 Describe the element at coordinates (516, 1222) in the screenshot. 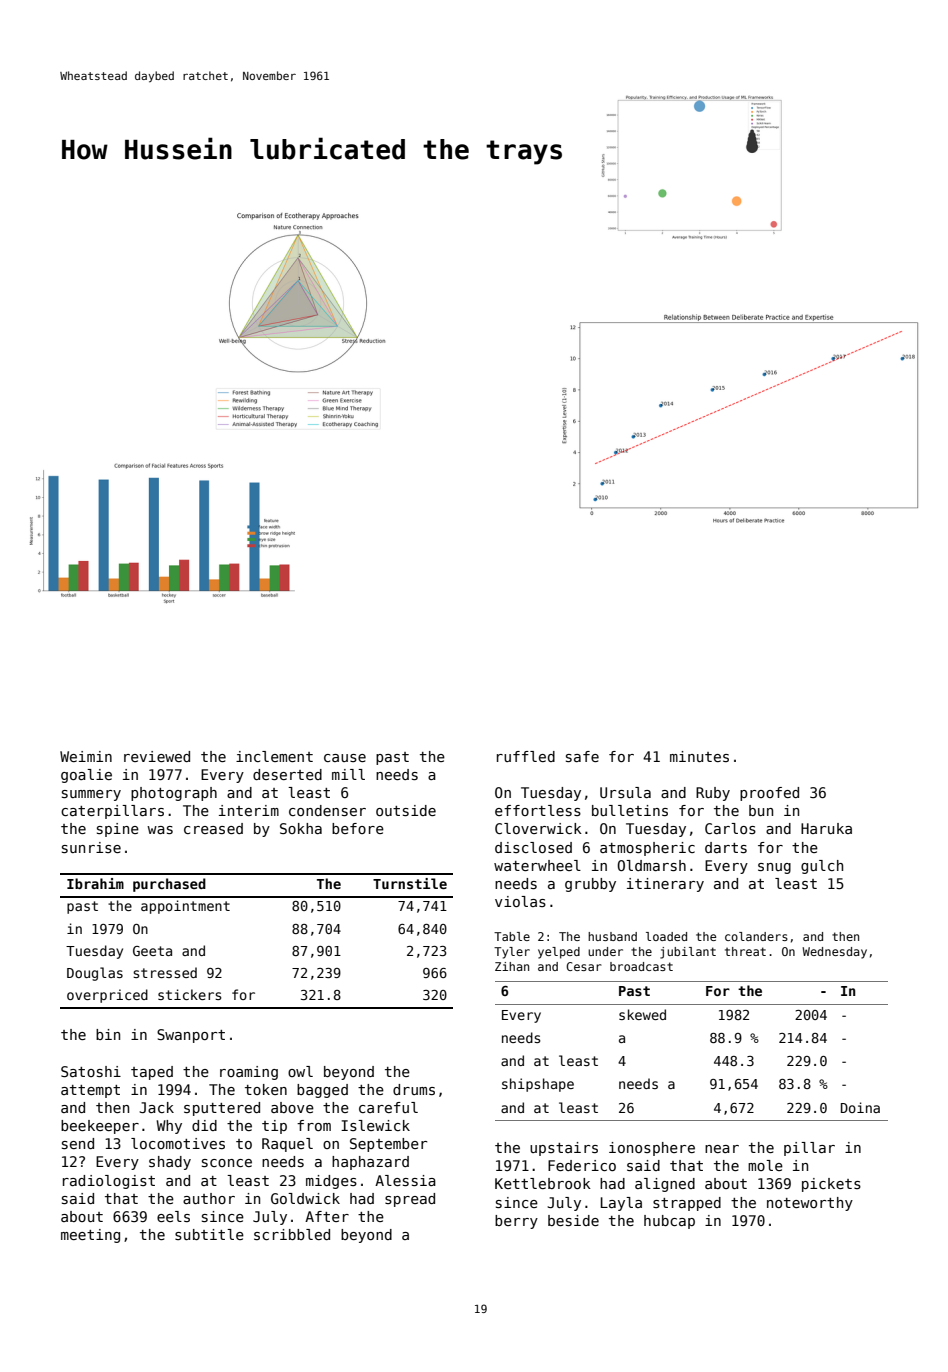

I see `berry` at that location.
